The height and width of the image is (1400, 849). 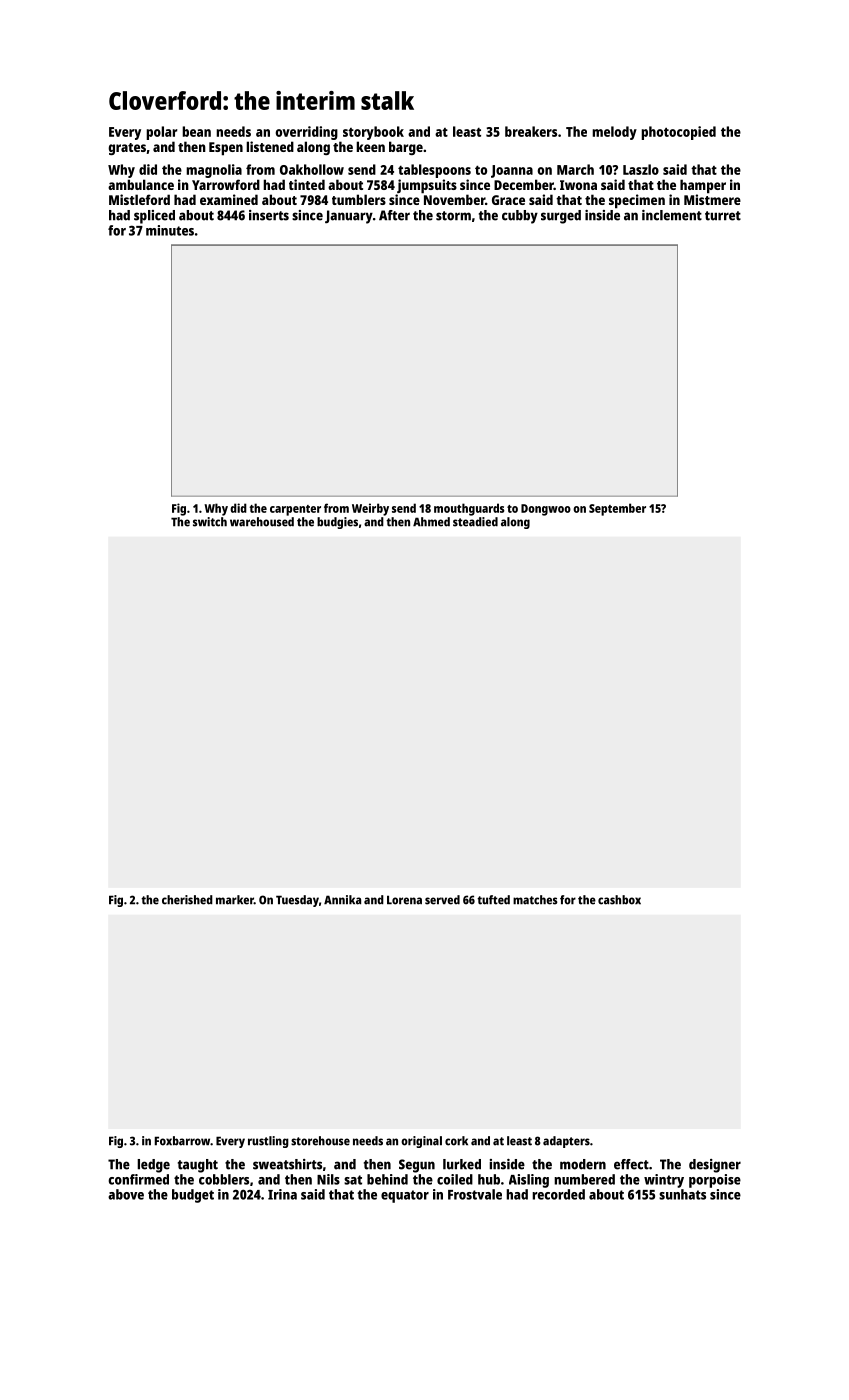 I want to click on photocopied, so click(x=678, y=133).
